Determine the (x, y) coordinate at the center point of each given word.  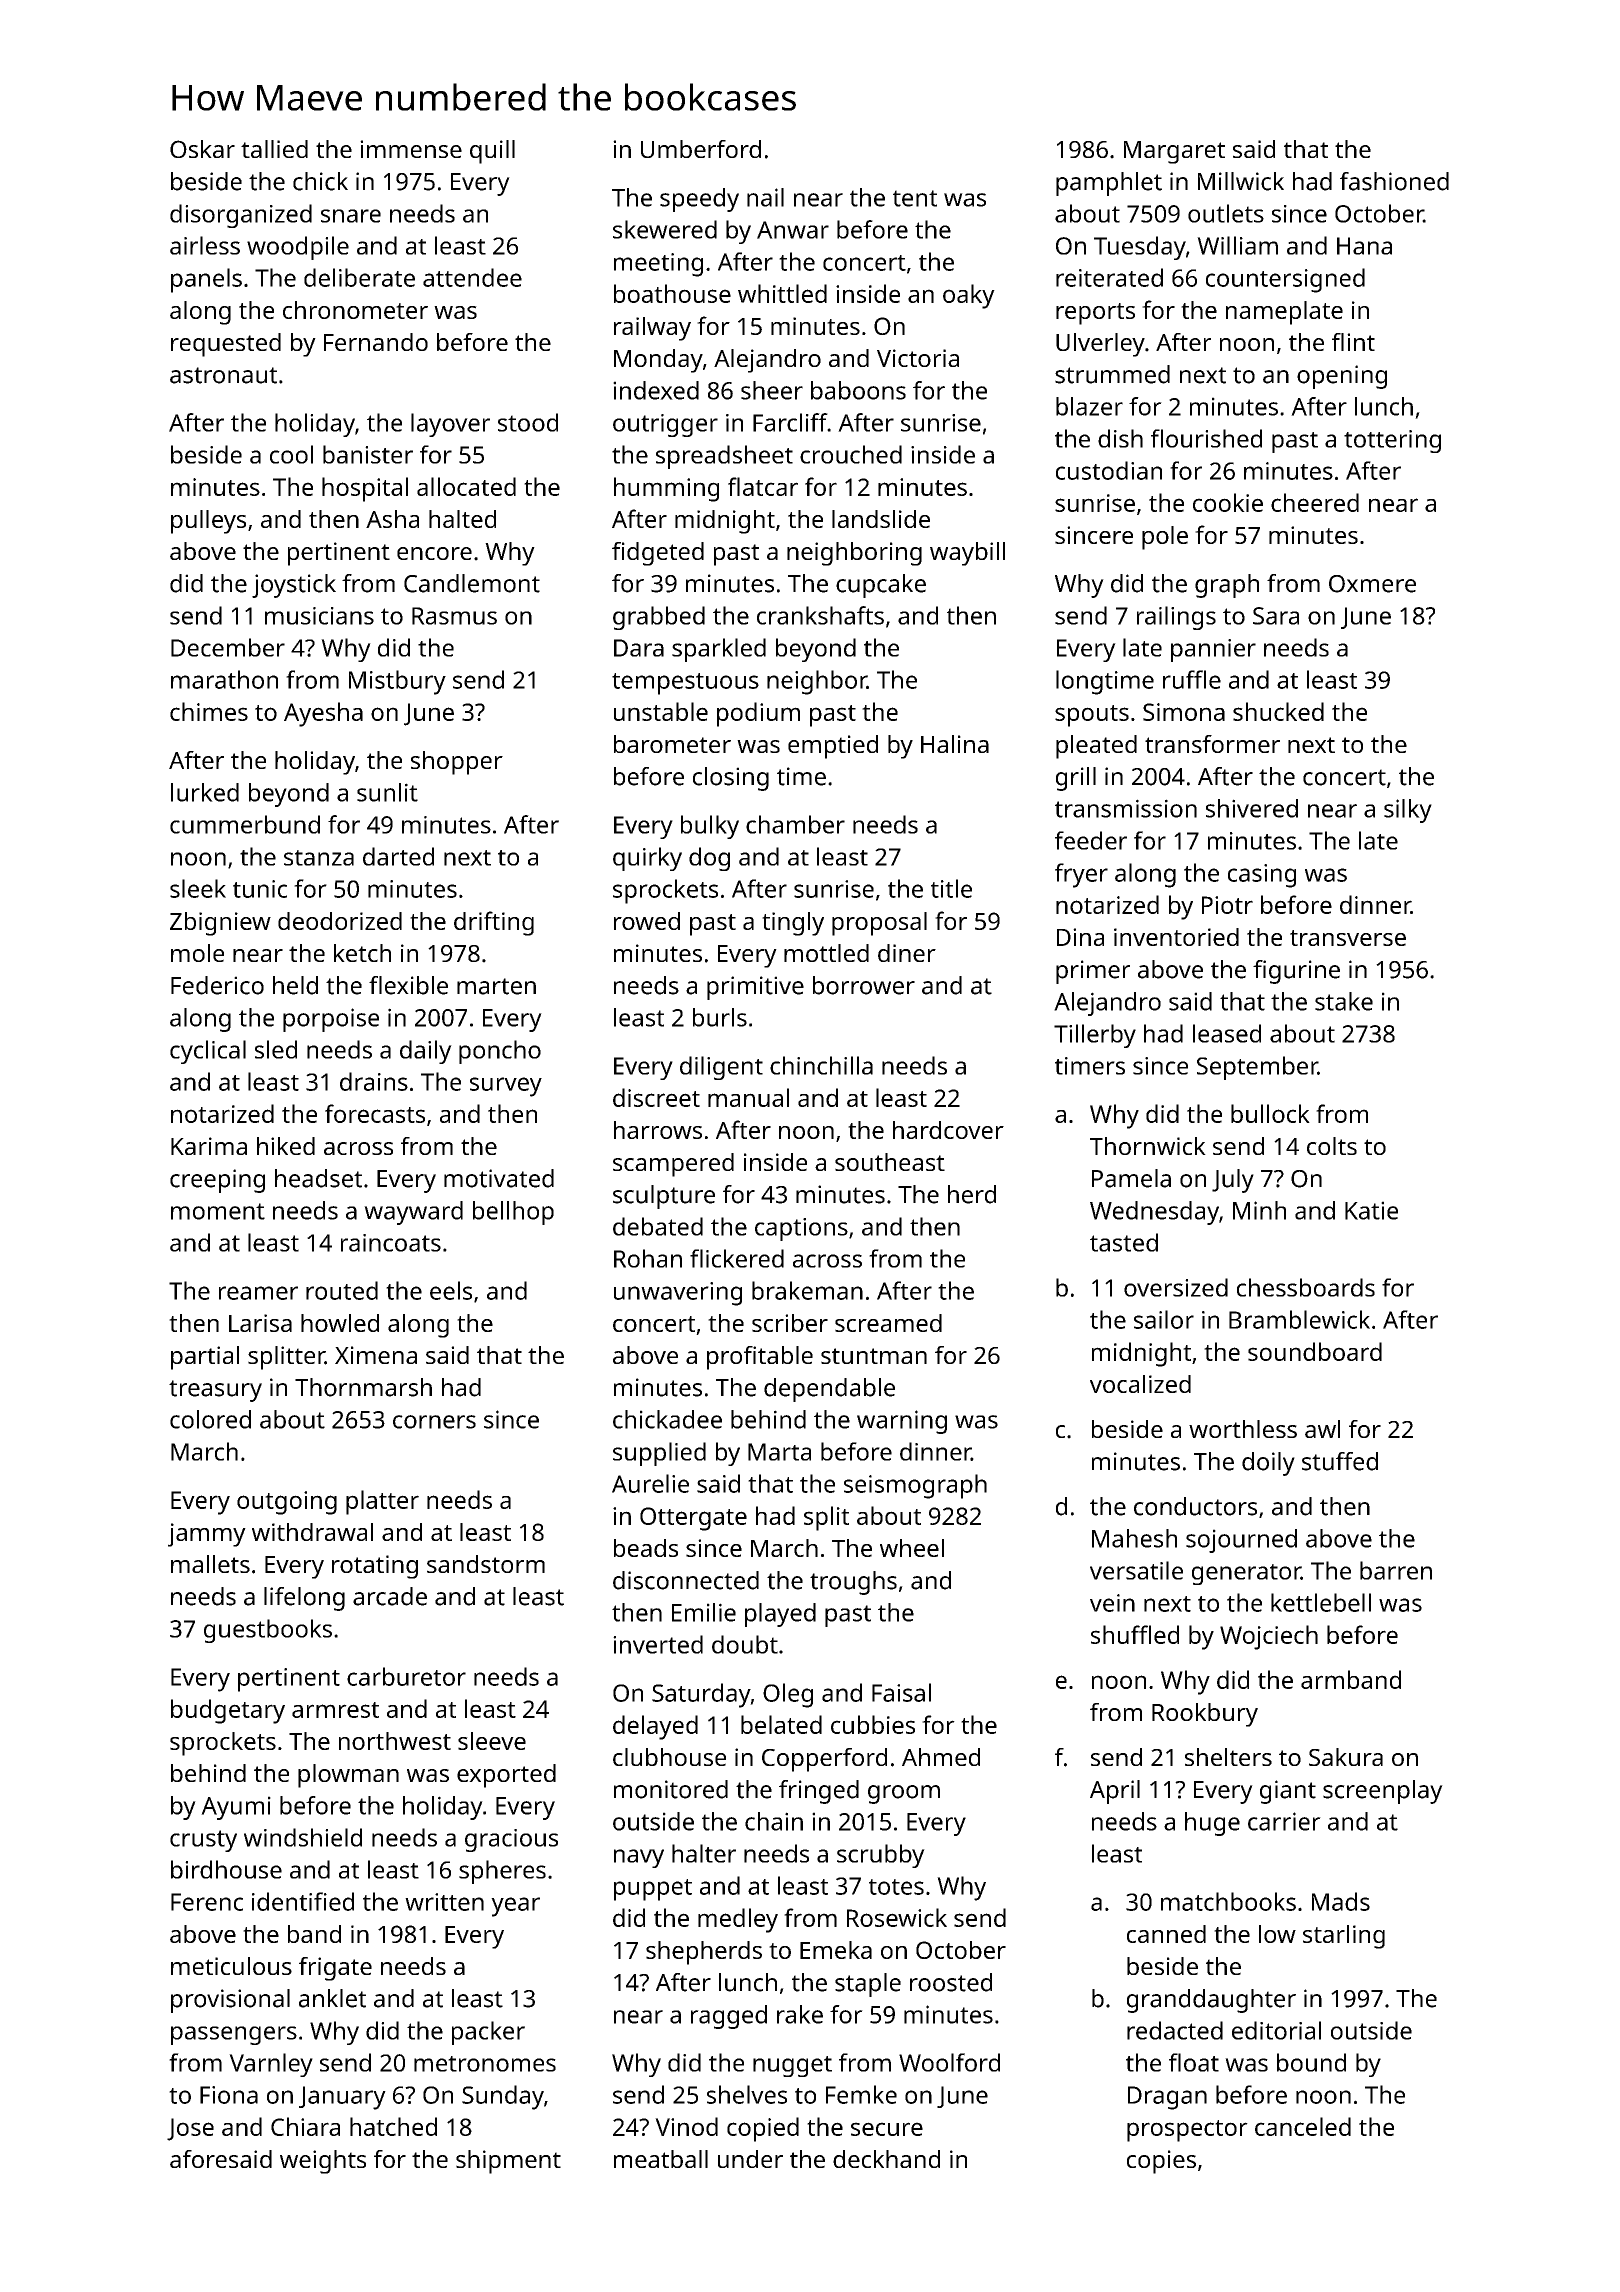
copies (1161, 2162)
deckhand (886, 2159)
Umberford (701, 149)
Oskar (202, 149)
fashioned (1394, 181)
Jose (190, 2129)
